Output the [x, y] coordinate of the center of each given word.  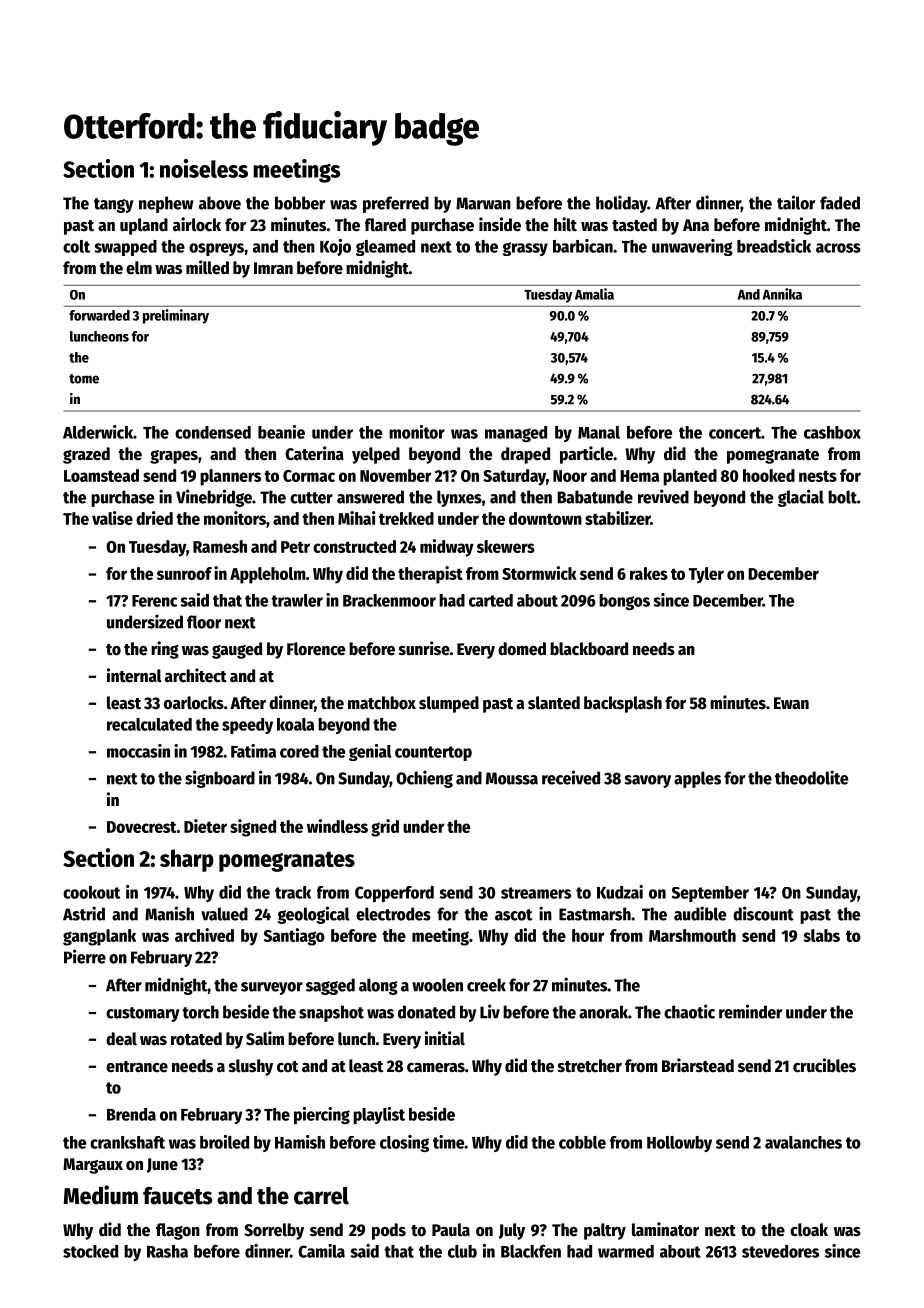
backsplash [623, 704]
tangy [114, 205]
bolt [842, 497]
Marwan [483, 203]
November [395, 475]
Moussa [512, 778]
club [462, 1251]
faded [840, 203]
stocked [90, 1251]
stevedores [780, 1251]
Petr [295, 547]
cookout [91, 892]
